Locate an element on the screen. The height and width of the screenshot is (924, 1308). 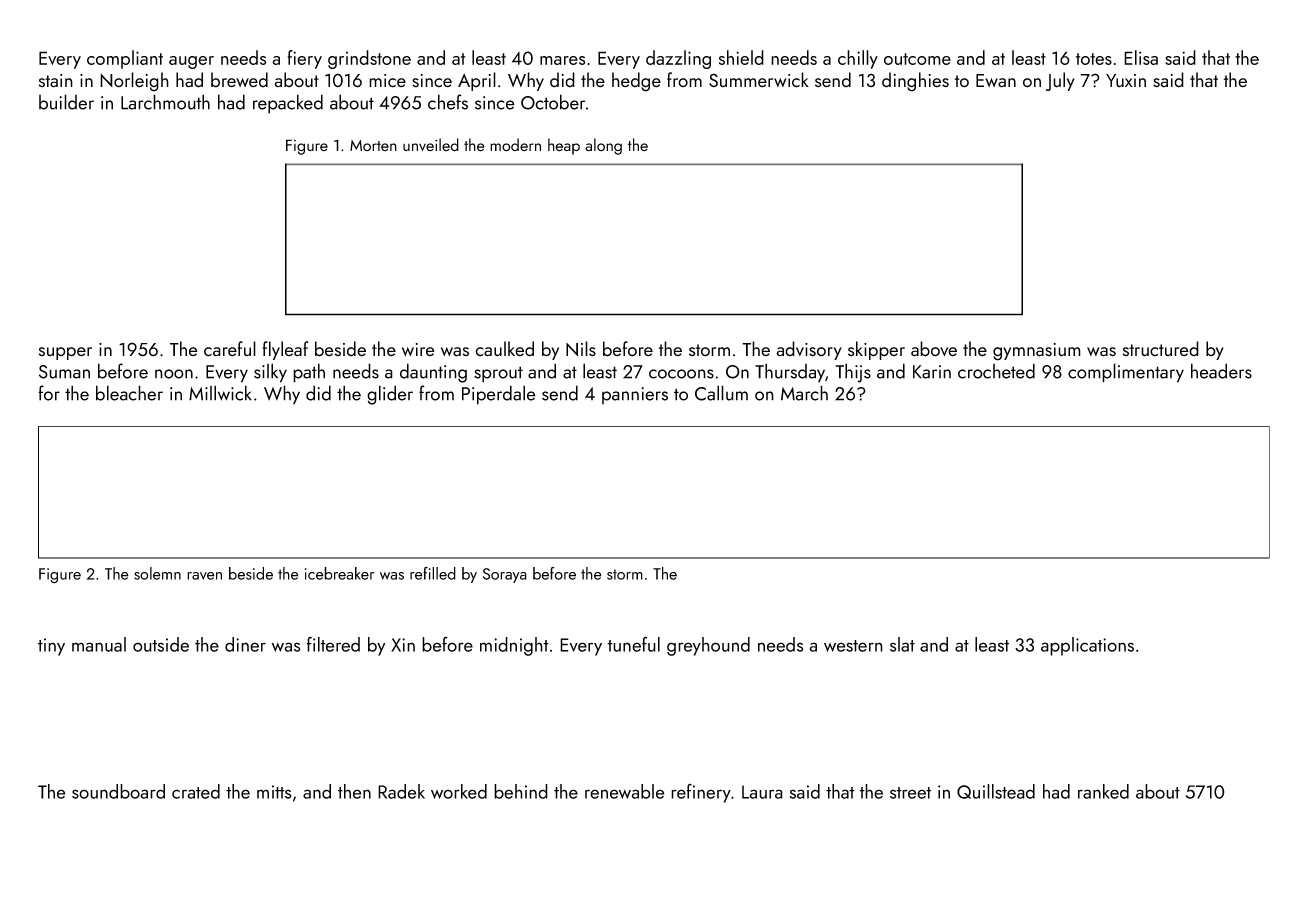
structured is located at coordinates (1161, 349).
